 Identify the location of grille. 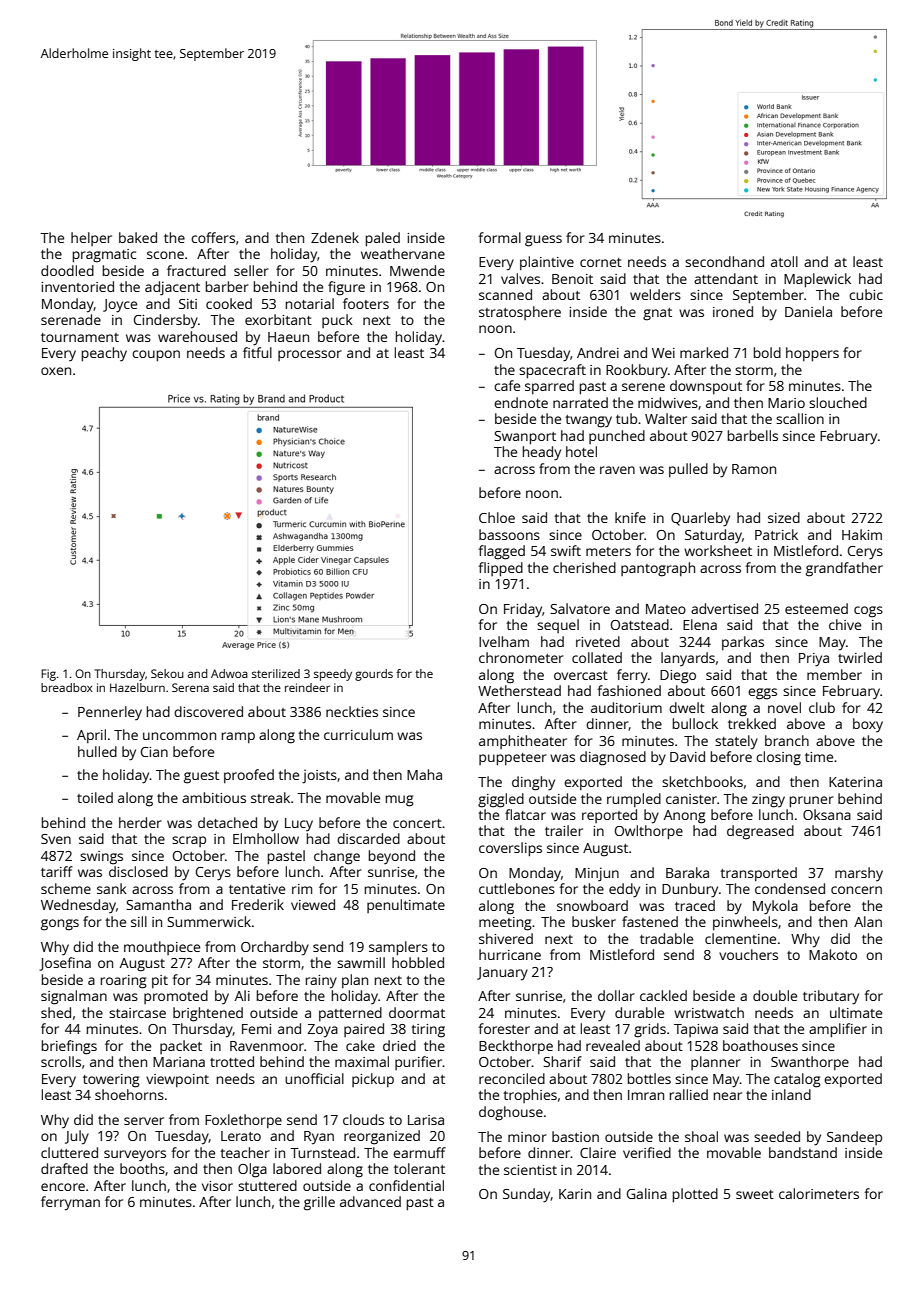
(319, 1203).
